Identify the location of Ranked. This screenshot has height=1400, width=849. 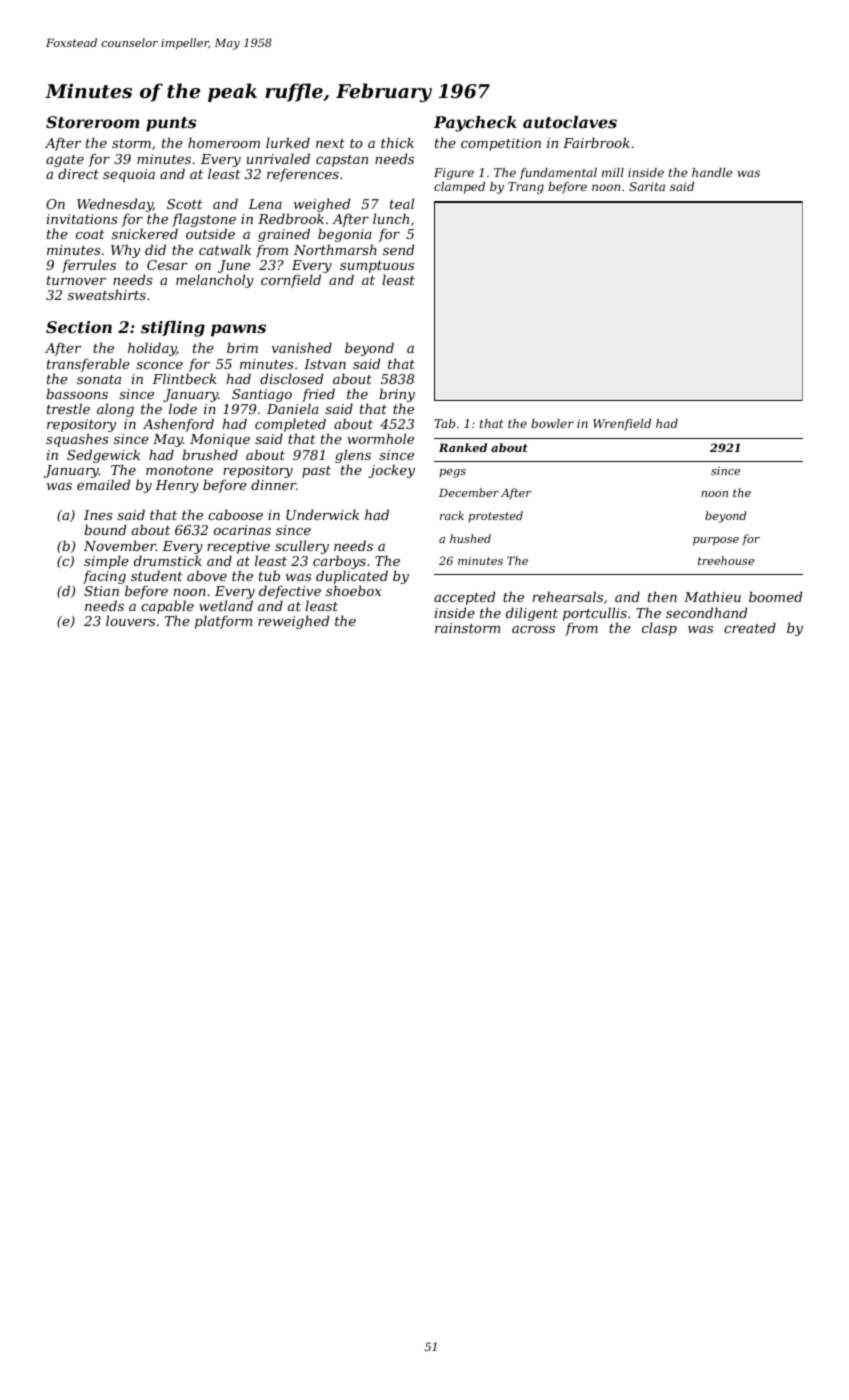
(463, 447).
